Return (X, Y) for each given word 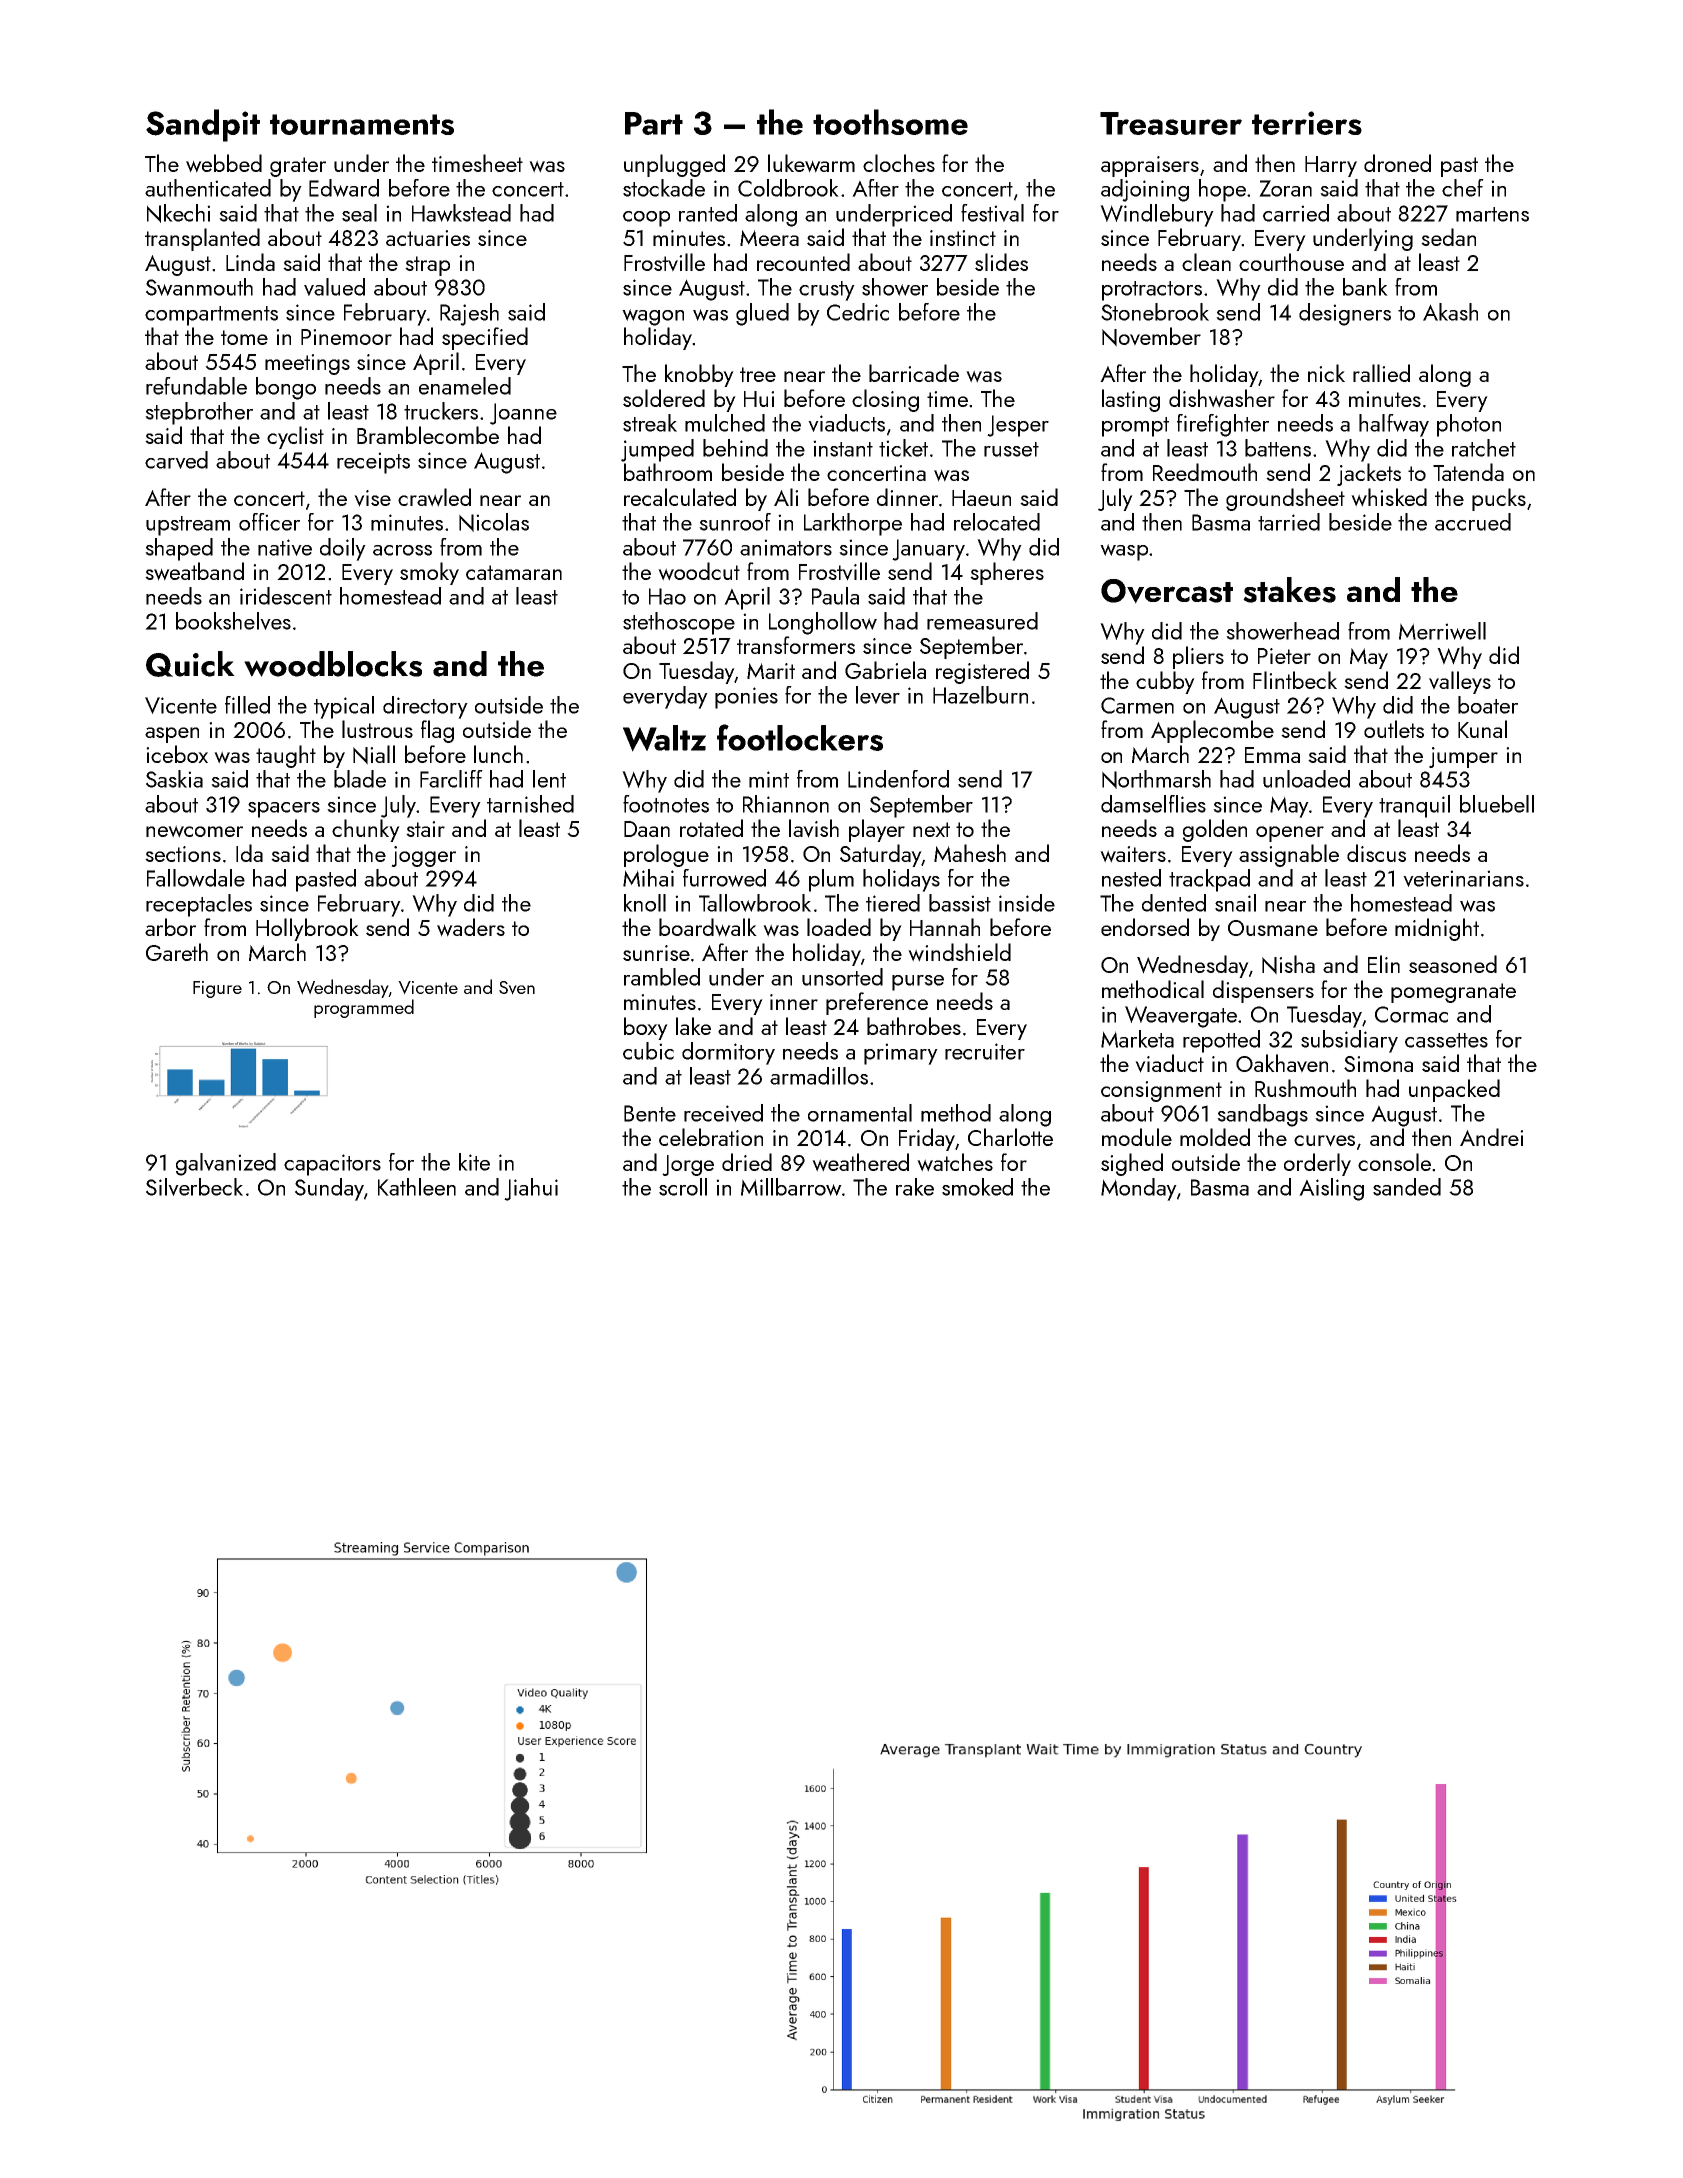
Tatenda (1468, 472)
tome (244, 337)
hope (1222, 190)
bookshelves (233, 621)
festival (992, 213)
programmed (364, 1008)
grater (298, 167)
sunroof (735, 522)
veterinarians (1463, 878)
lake (693, 1026)
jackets (1369, 474)
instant (843, 448)
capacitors (332, 1165)
